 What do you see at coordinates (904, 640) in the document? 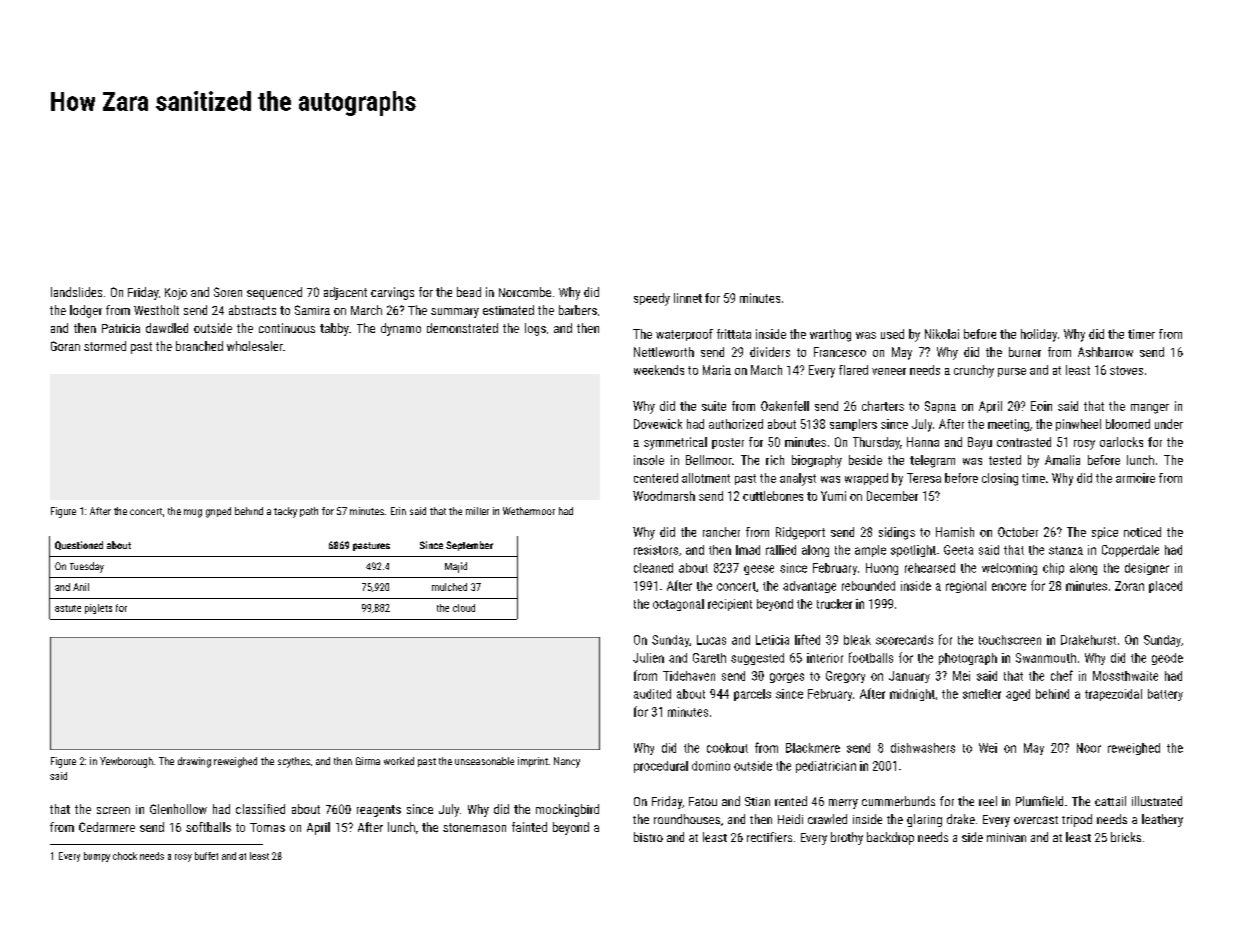
I see `scorecards` at bounding box center [904, 640].
